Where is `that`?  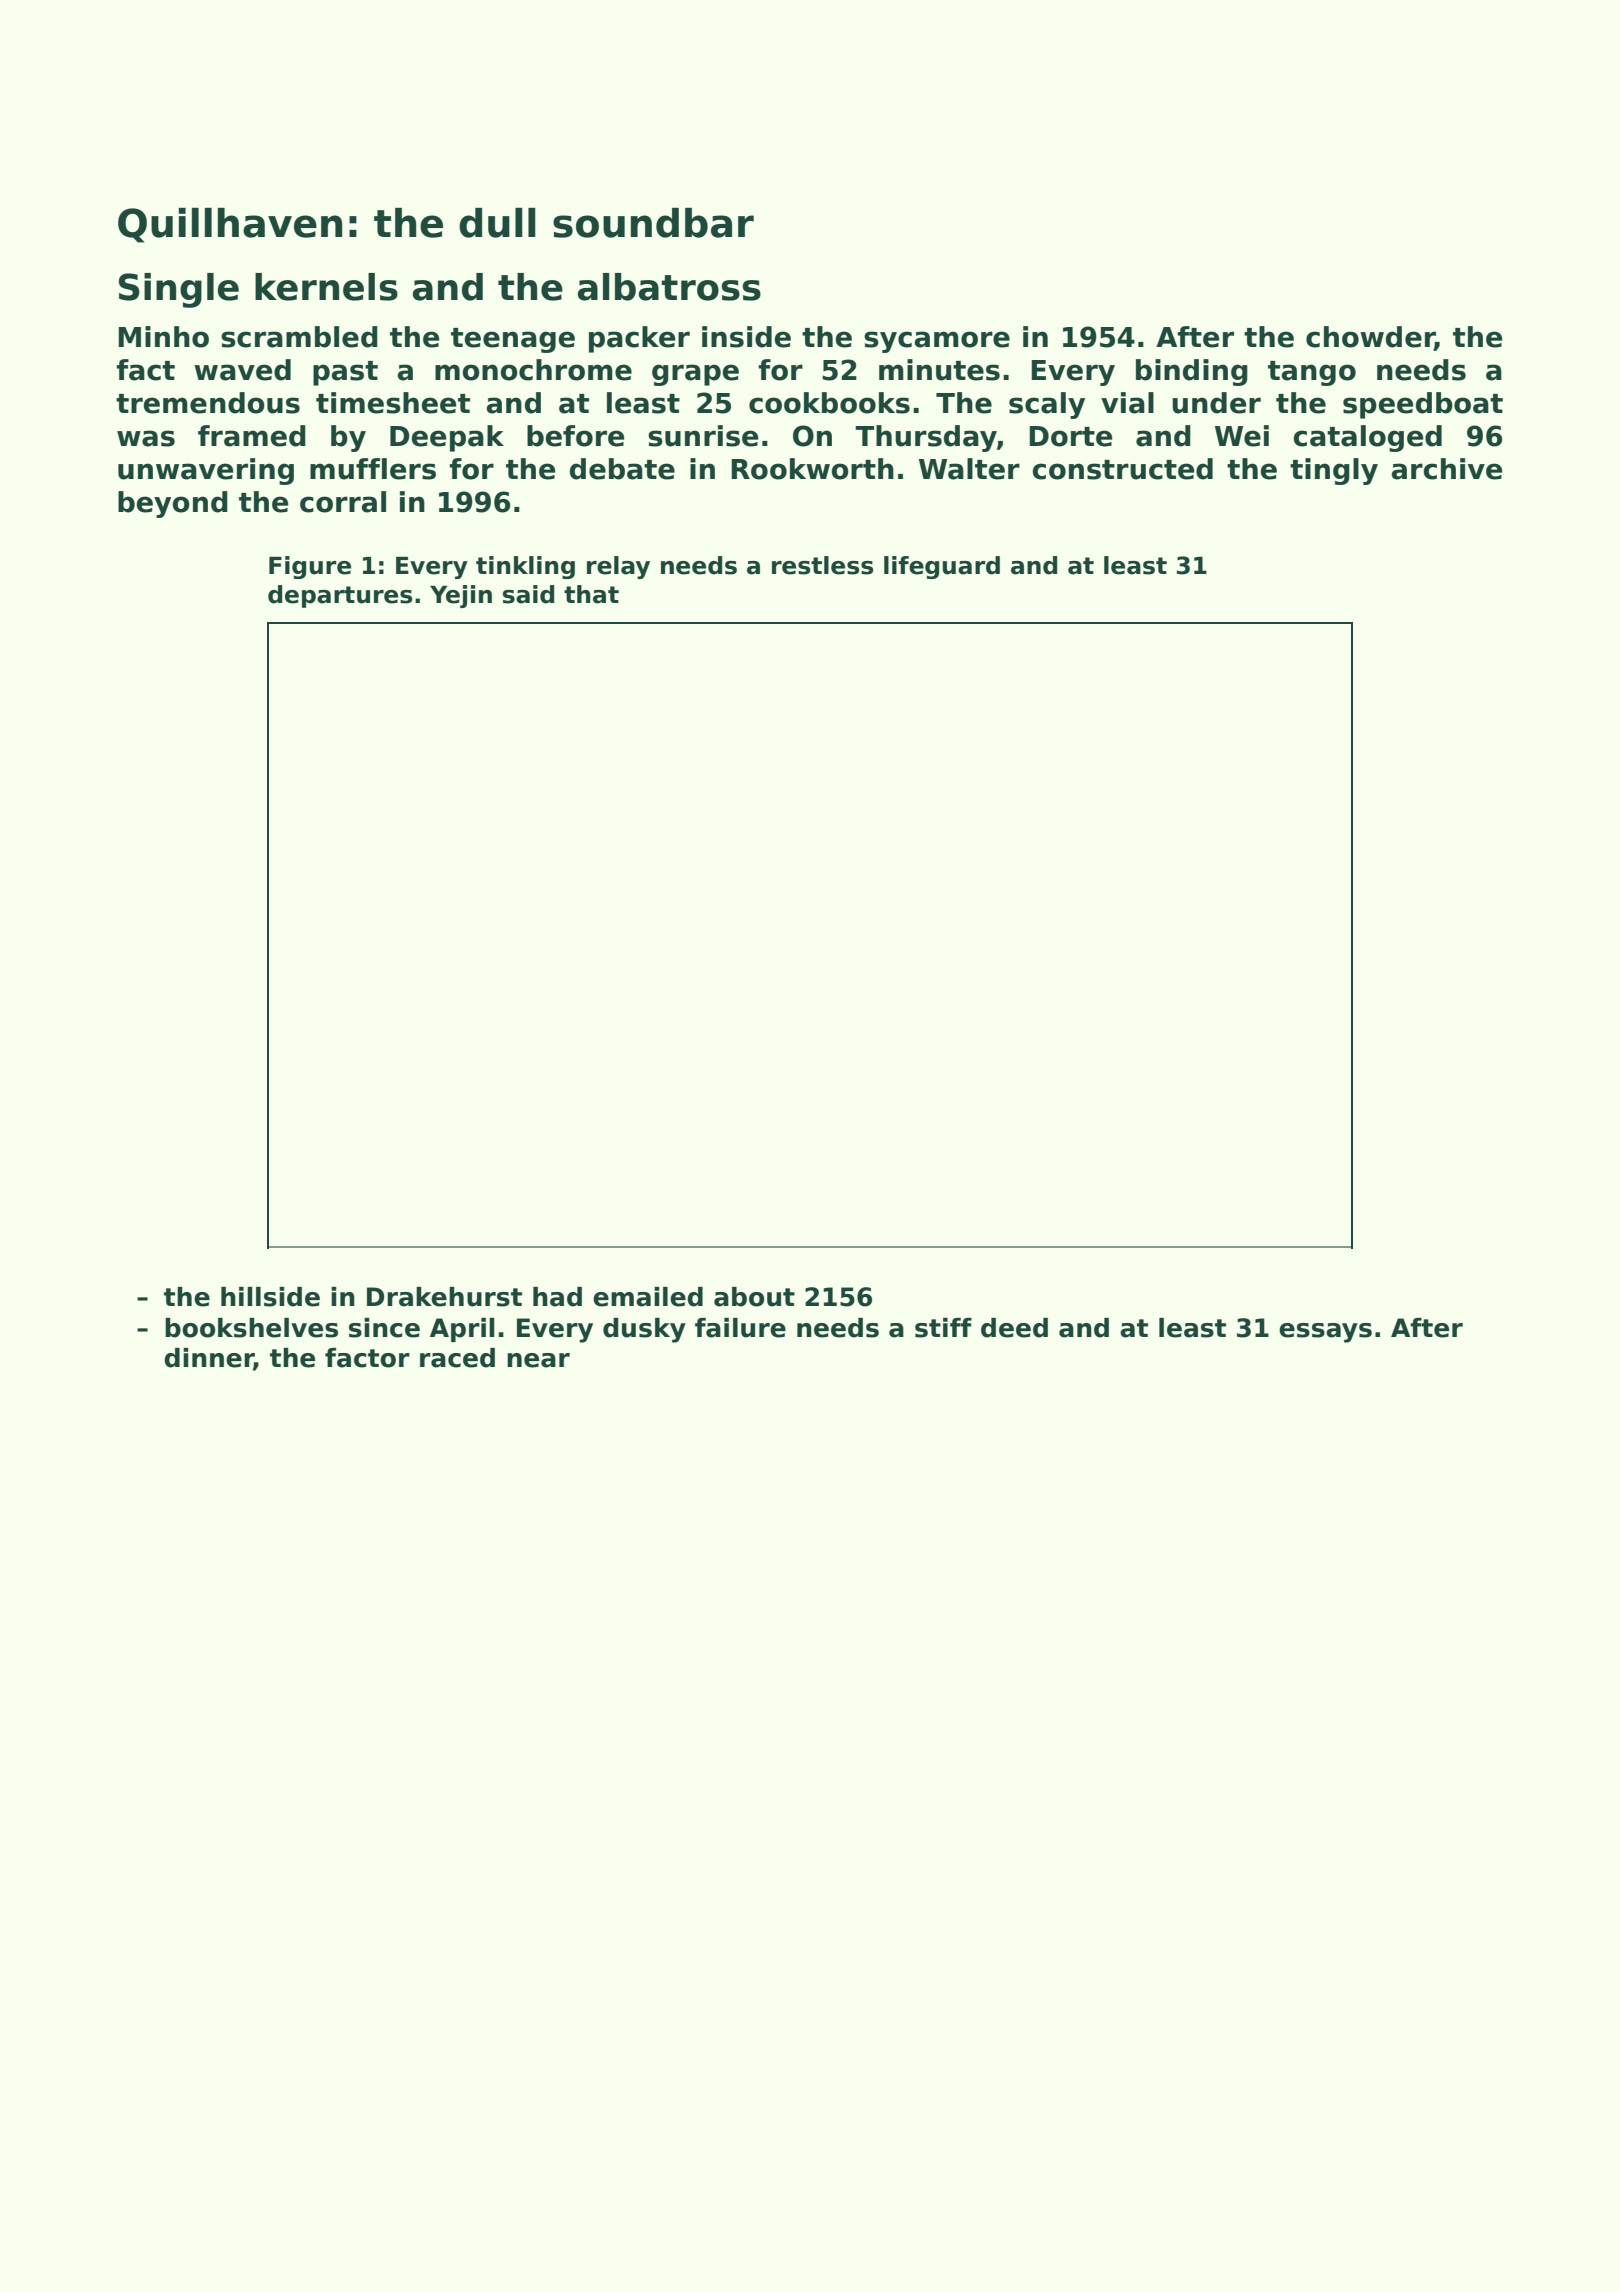
that is located at coordinates (591, 594).
